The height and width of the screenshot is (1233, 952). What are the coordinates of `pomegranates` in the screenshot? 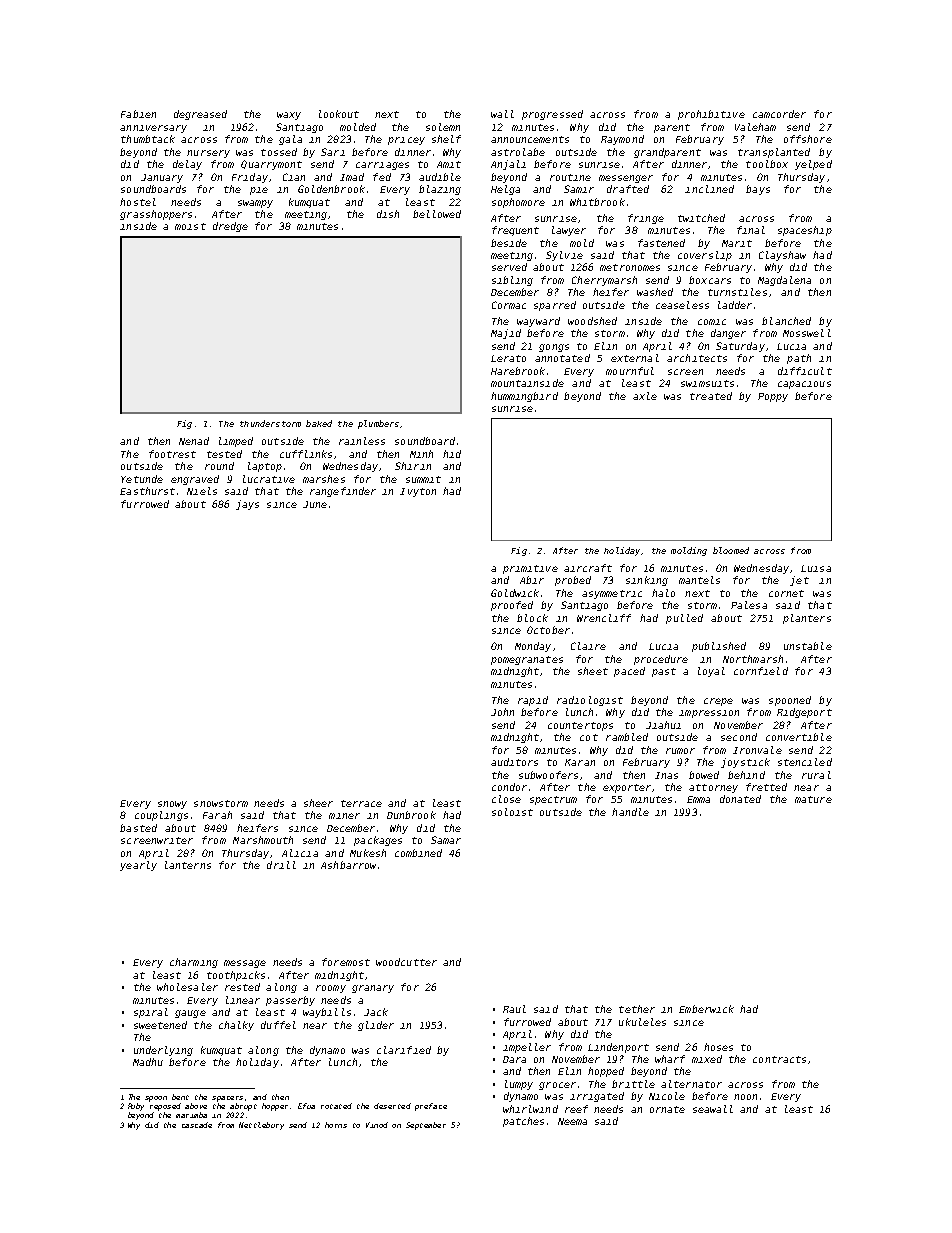 It's located at (527, 660).
